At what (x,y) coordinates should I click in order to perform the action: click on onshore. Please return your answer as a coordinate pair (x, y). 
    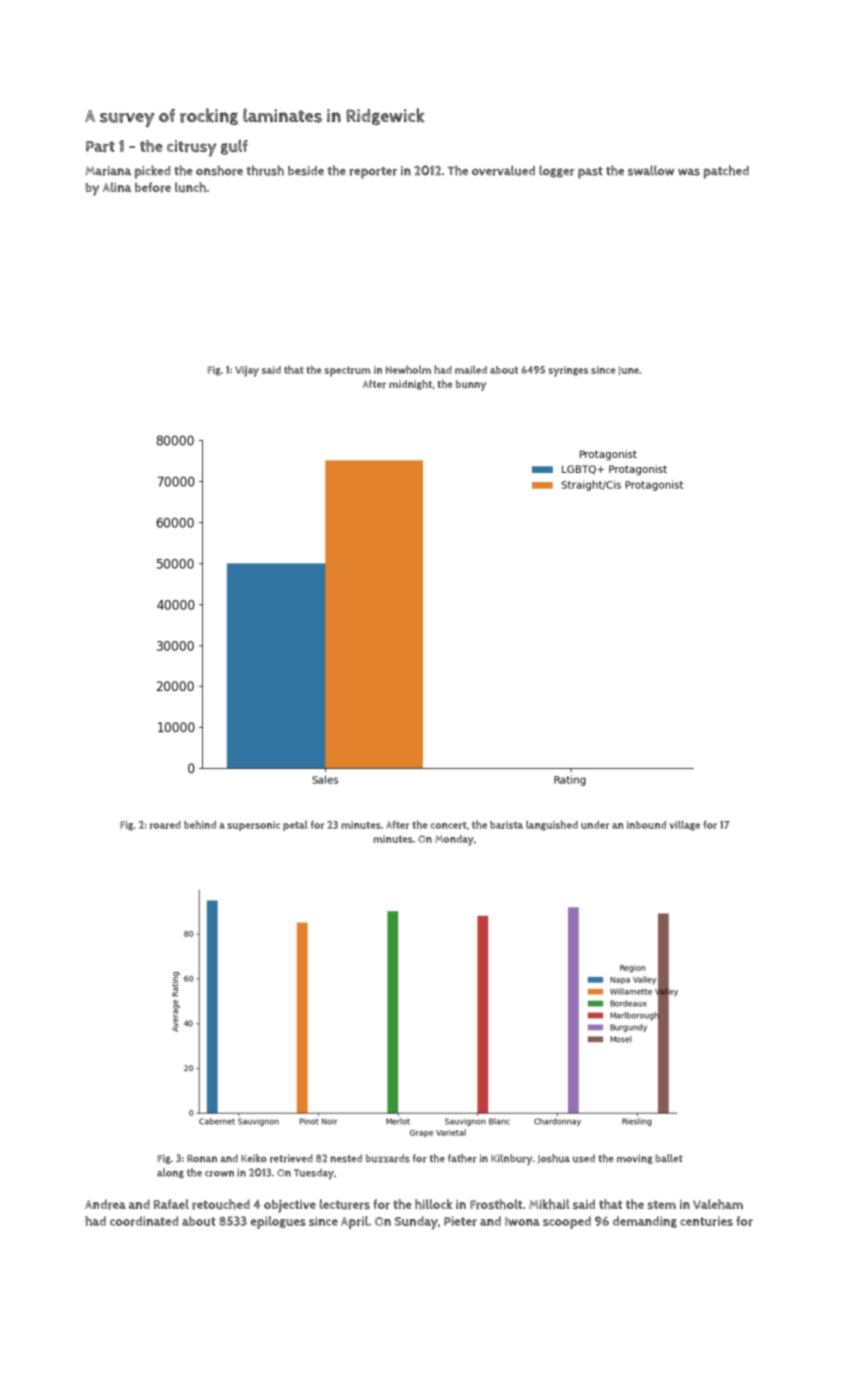
    Looking at the image, I should click on (219, 170).
